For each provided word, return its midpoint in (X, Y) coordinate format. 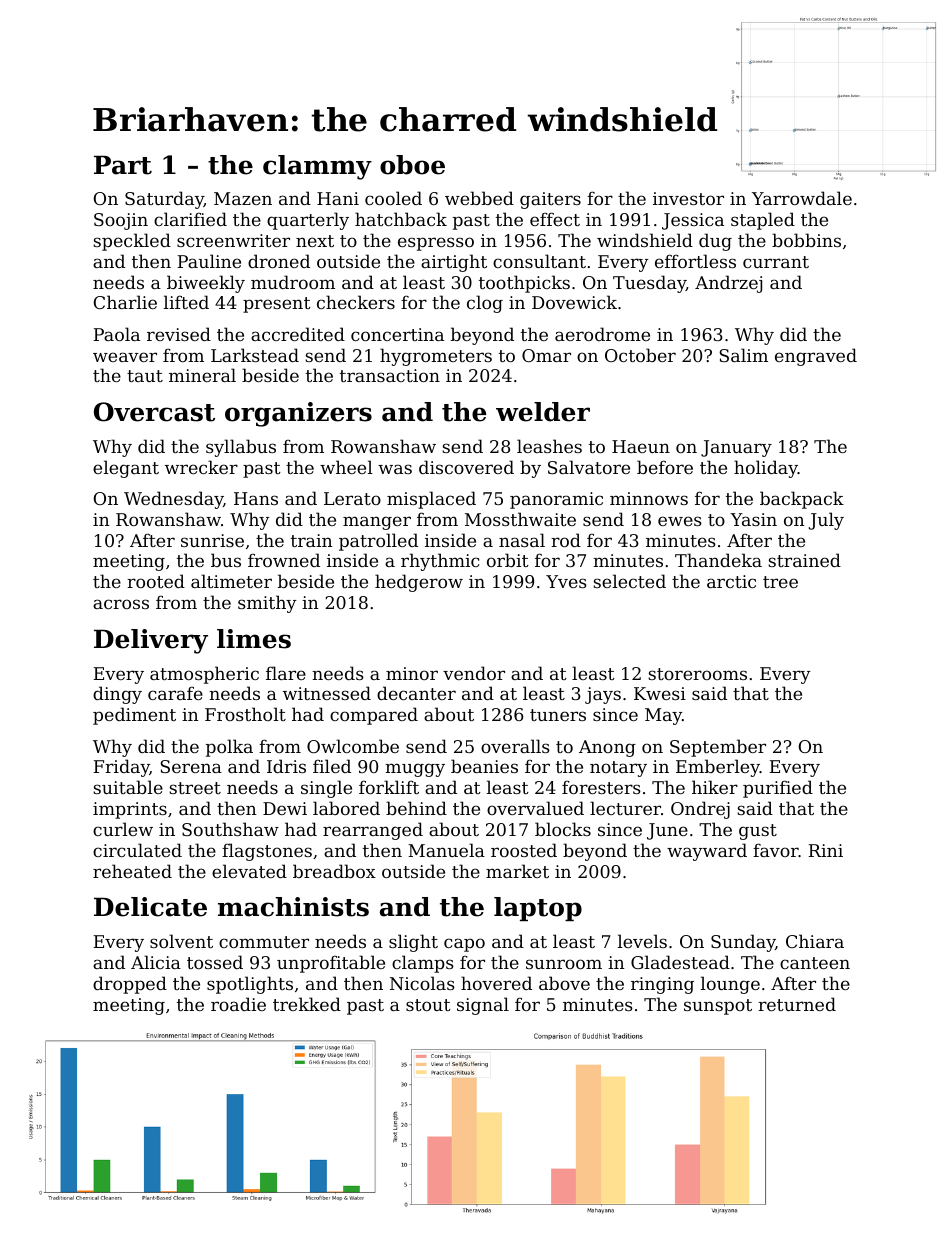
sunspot (718, 1007)
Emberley (718, 768)
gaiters (550, 200)
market (517, 871)
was (395, 469)
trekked (307, 1004)
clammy (317, 167)
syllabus (241, 448)
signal (483, 1006)
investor (688, 198)
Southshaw (230, 829)
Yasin (753, 519)
